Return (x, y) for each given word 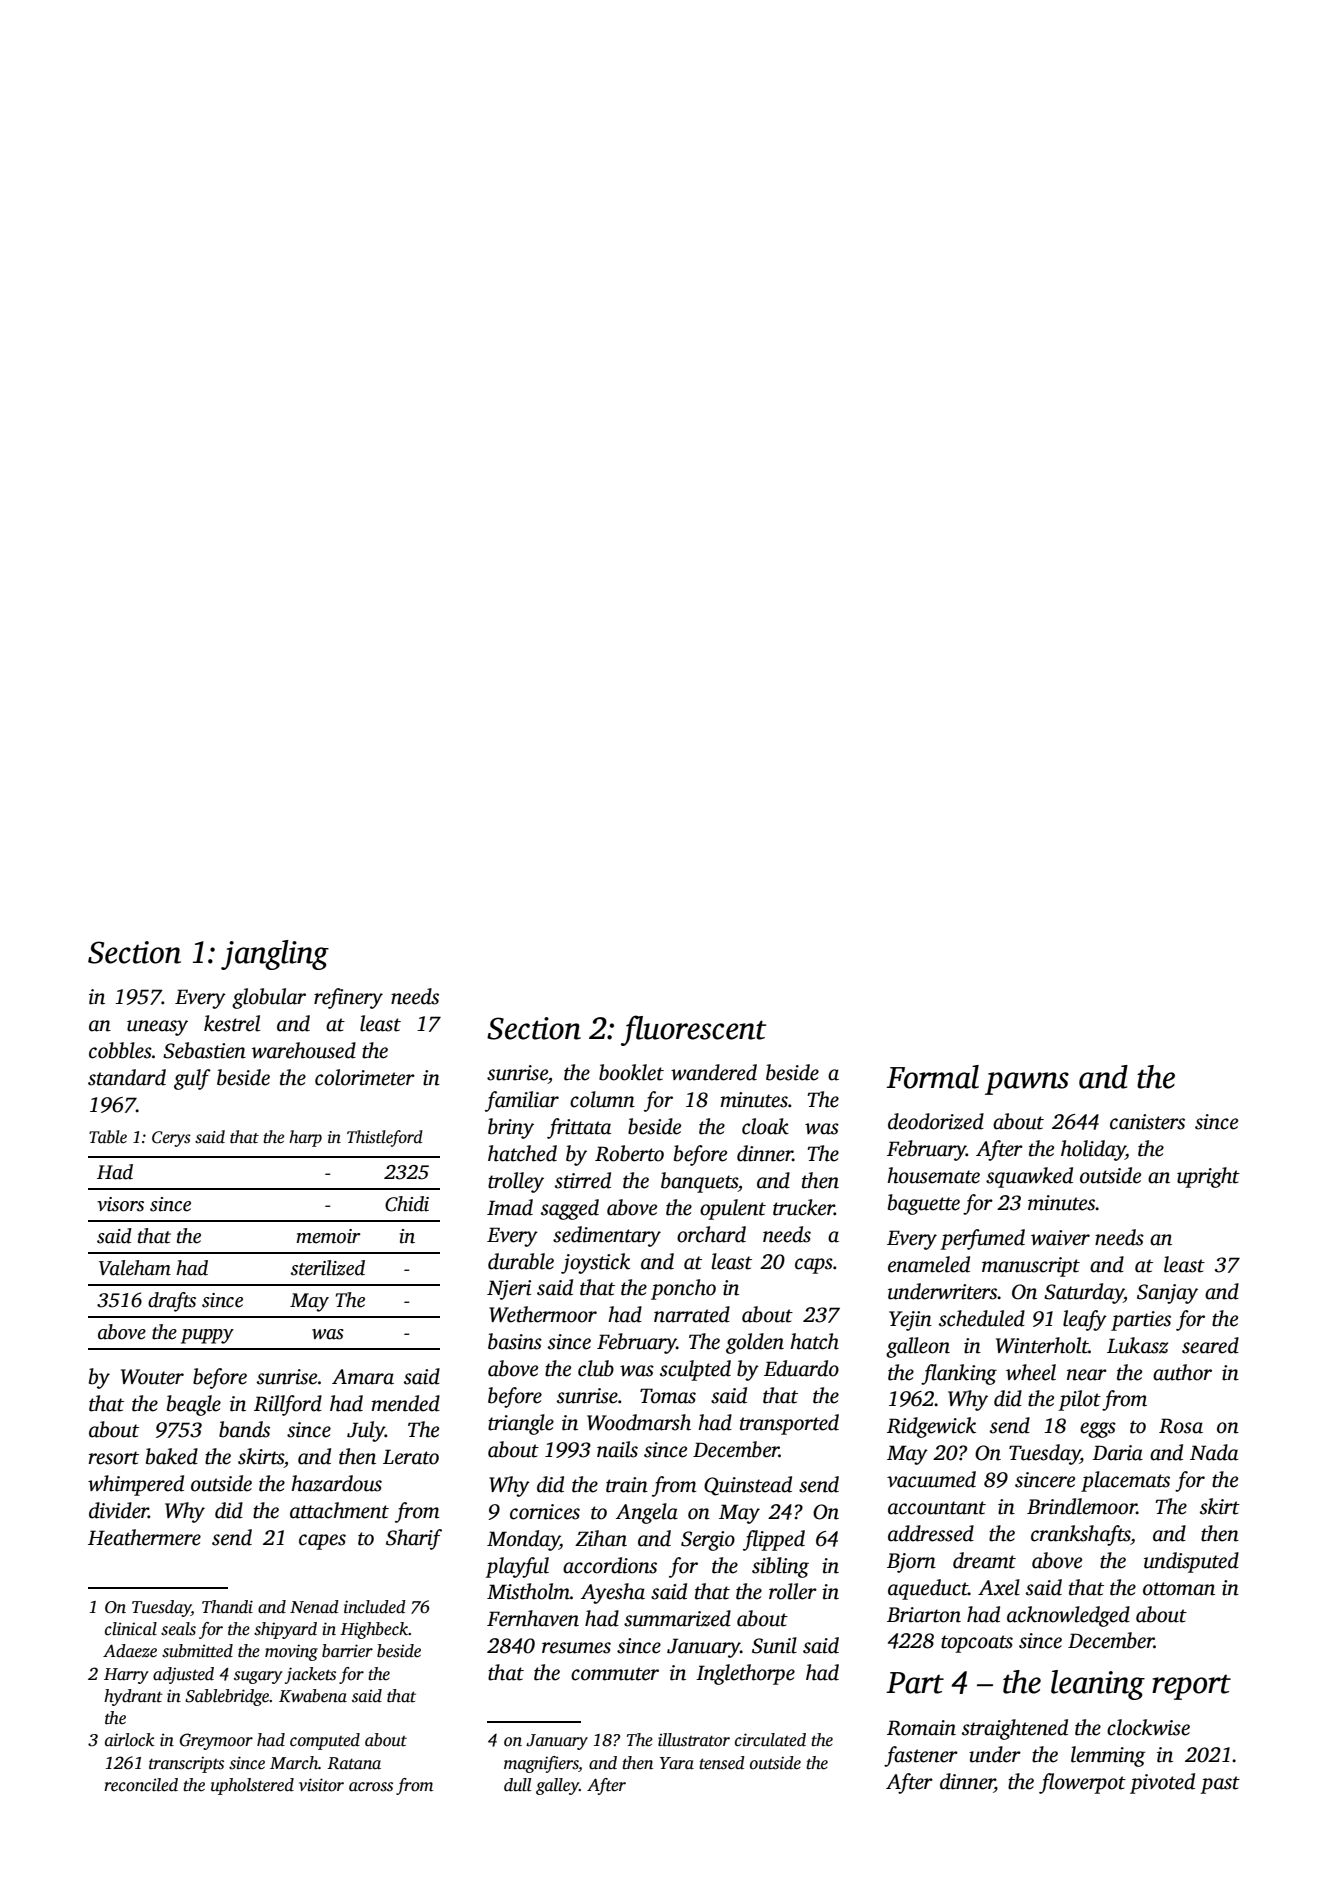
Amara (363, 1377)
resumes (576, 1648)
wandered (714, 1072)
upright (1208, 1177)
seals (178, 1629)
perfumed (982, 1239)
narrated (692, 1314)
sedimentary (607, 1236)
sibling (780, 1567)
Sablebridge (227, 1697)
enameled (929, 1264)
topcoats (977, 1644)
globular (269, 998)
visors (120, 1204)
